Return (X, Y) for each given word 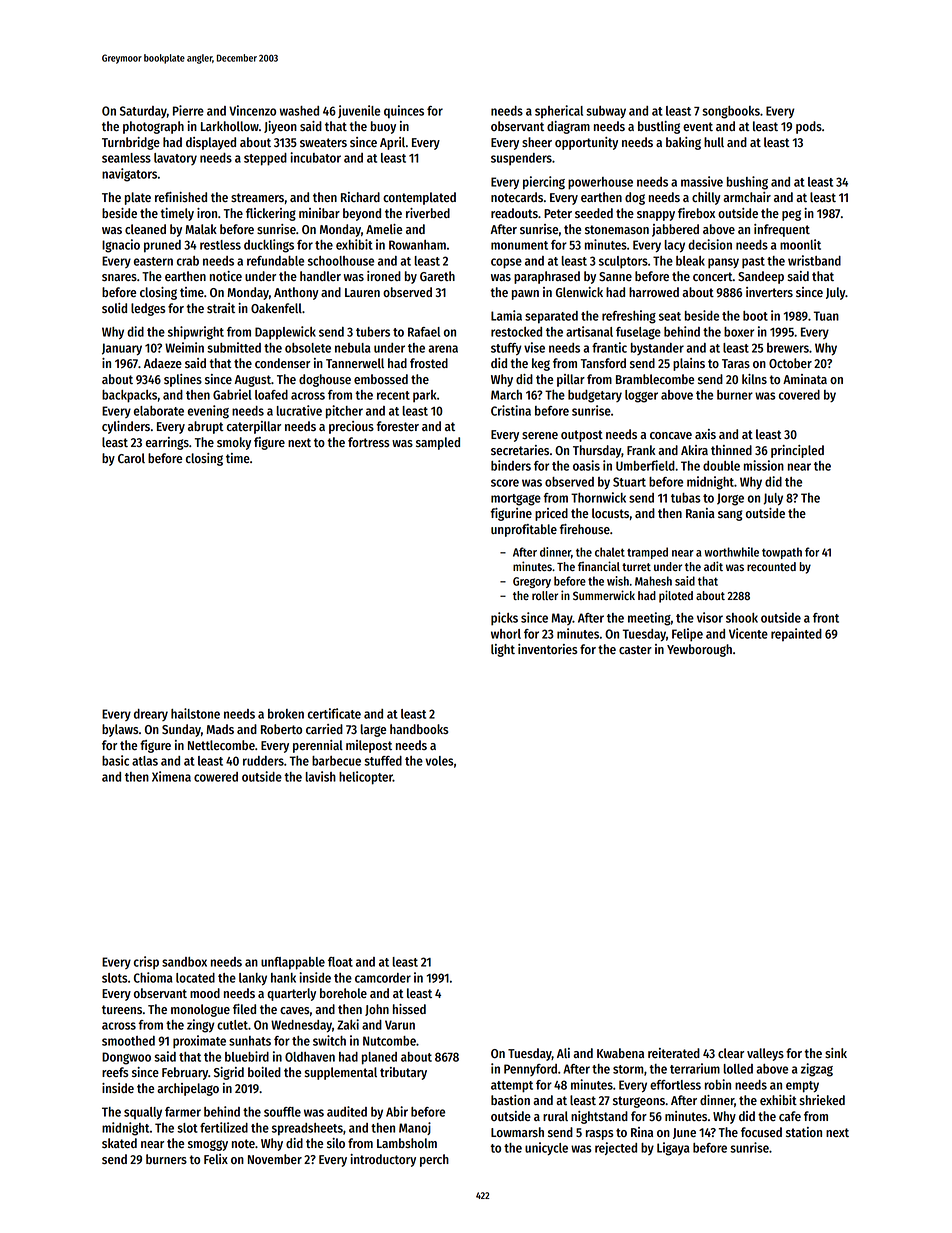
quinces (404, 111)
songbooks (731, 112)
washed (299, 111)
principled (797, 451)
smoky (234, 443)
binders (511, 465)
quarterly (291, 994)
